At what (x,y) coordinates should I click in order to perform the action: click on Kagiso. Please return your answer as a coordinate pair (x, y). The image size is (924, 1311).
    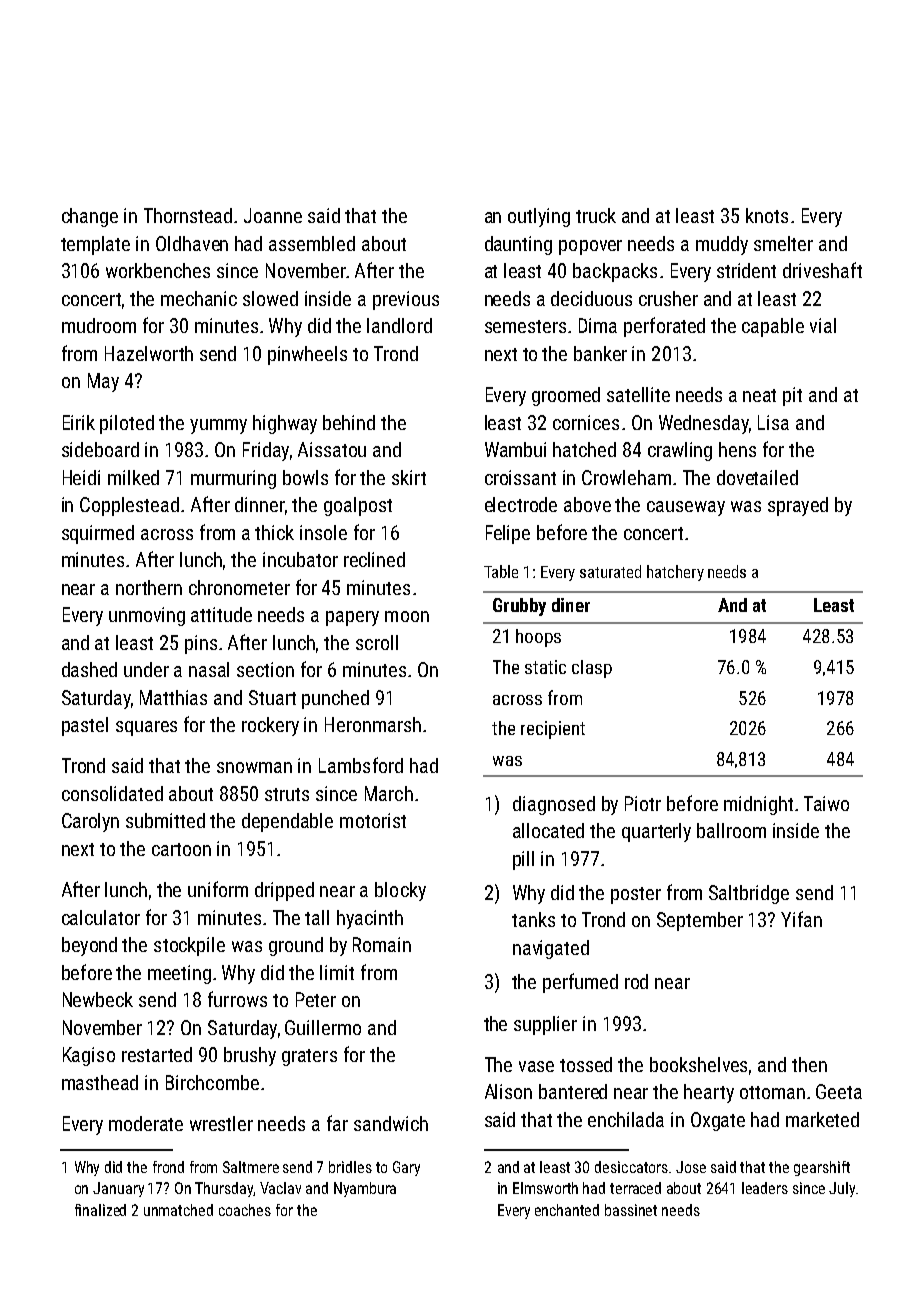
    Looking at the image, I should click on (89, 1056).
